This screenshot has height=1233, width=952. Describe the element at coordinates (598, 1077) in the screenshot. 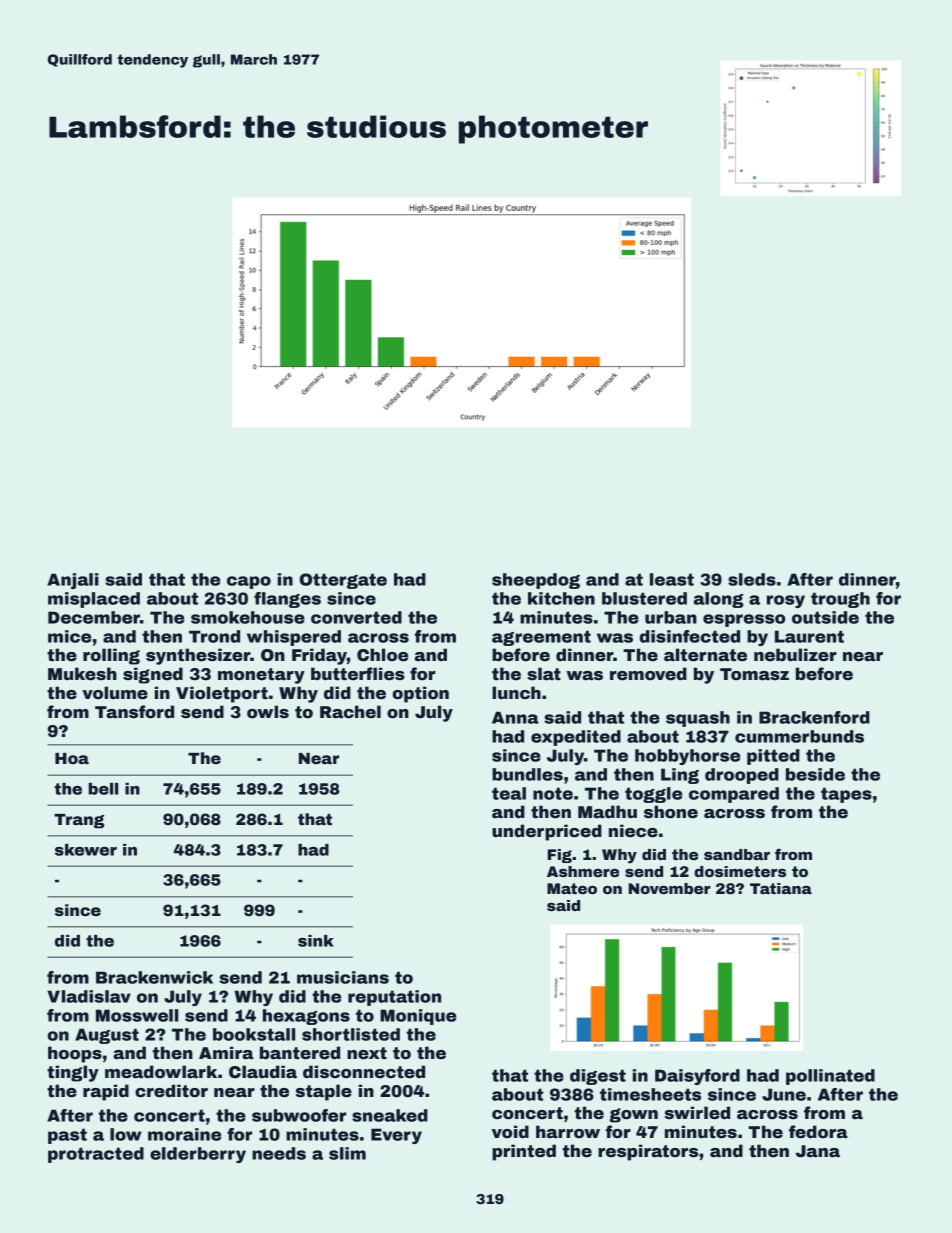

I see `digest` at that location.
